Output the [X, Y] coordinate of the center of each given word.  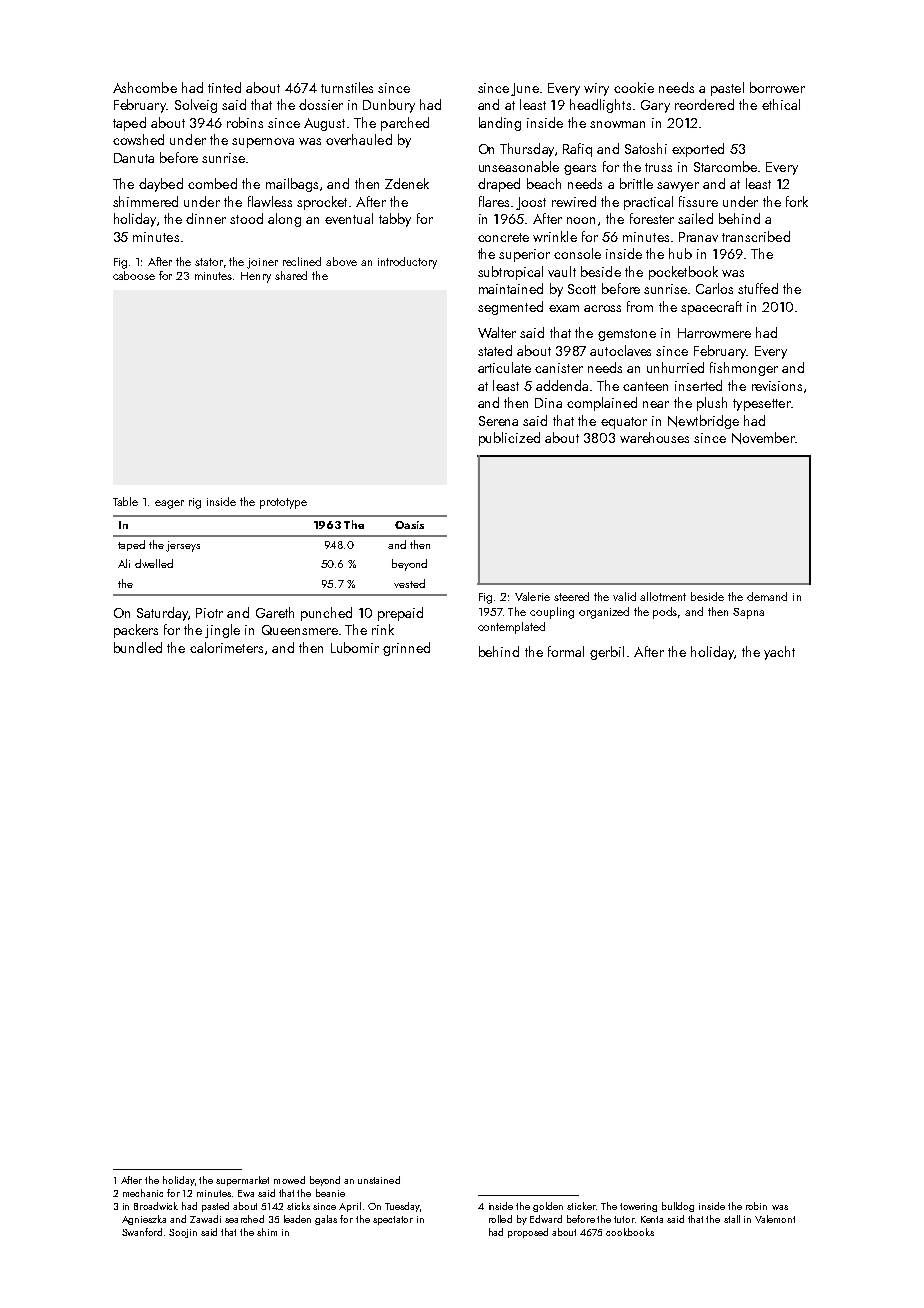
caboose [134, 275]
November [763, 438]
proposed [528, 1233]
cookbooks [630, 1232]
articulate [504, 367]
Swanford [142, 1232]
